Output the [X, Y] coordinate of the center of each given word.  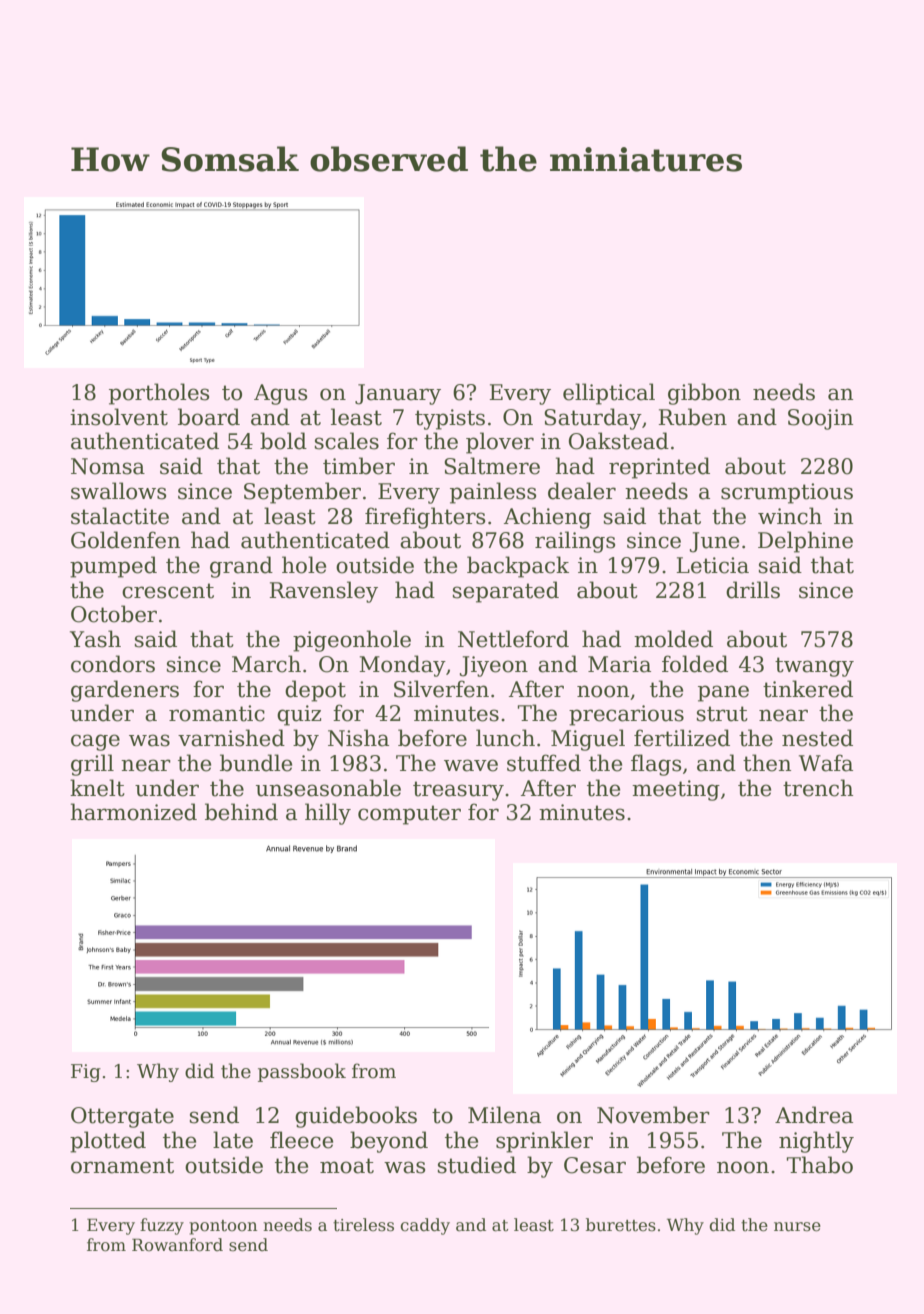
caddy [425, 1226]
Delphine [805, 542]
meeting [676, 790]
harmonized [134, 812]
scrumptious [787, 493]
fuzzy [162, 1226]
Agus [280, 394]
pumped [113, 567]
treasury [458, 791]
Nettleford [513, 639]
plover [500, 443]
